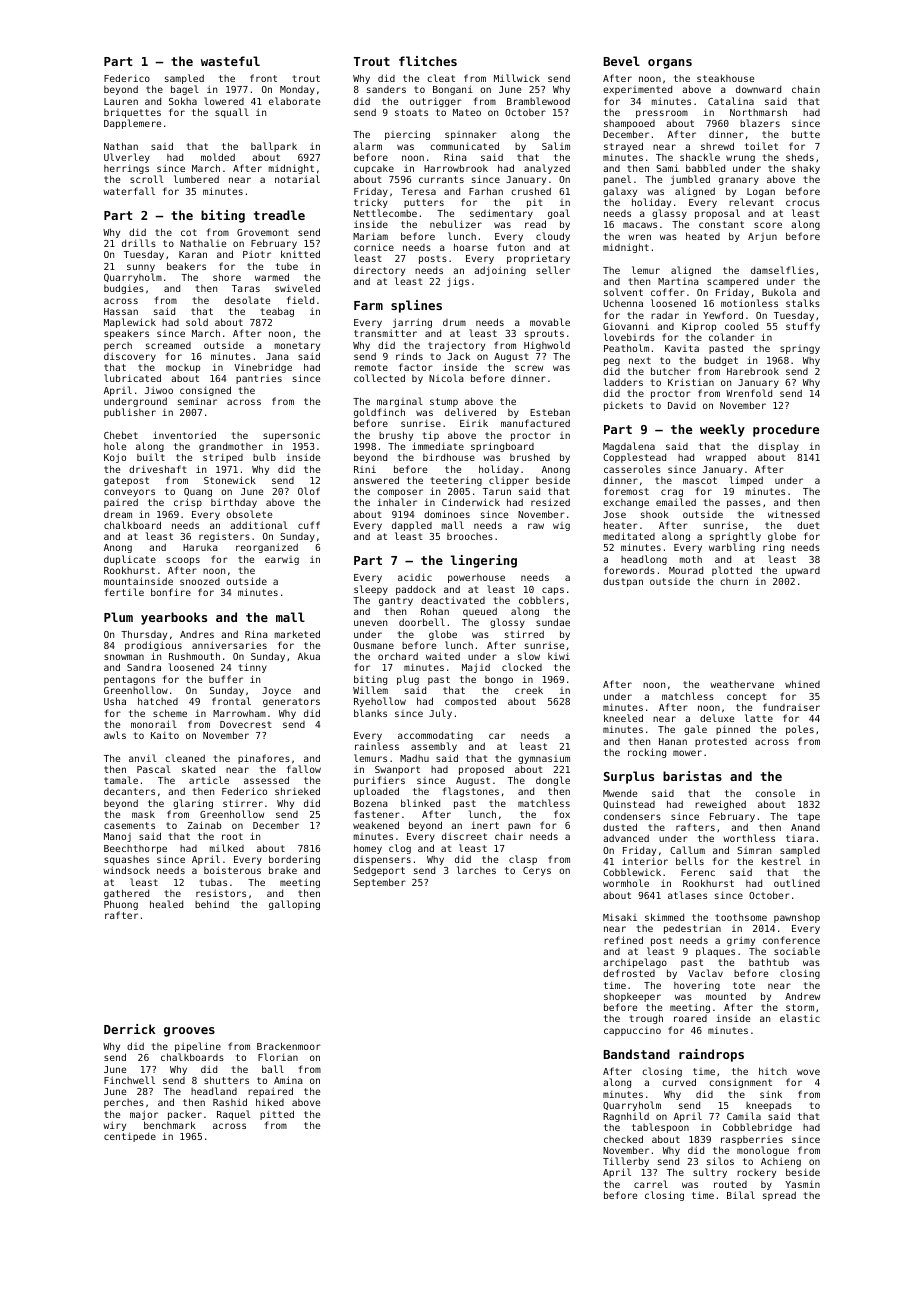 The height and width of the screenshot is (1308, 924). What do you see at coordinates (786, 430) in the screenshot?
I see `procedure` at bounding box center [786, 430].
